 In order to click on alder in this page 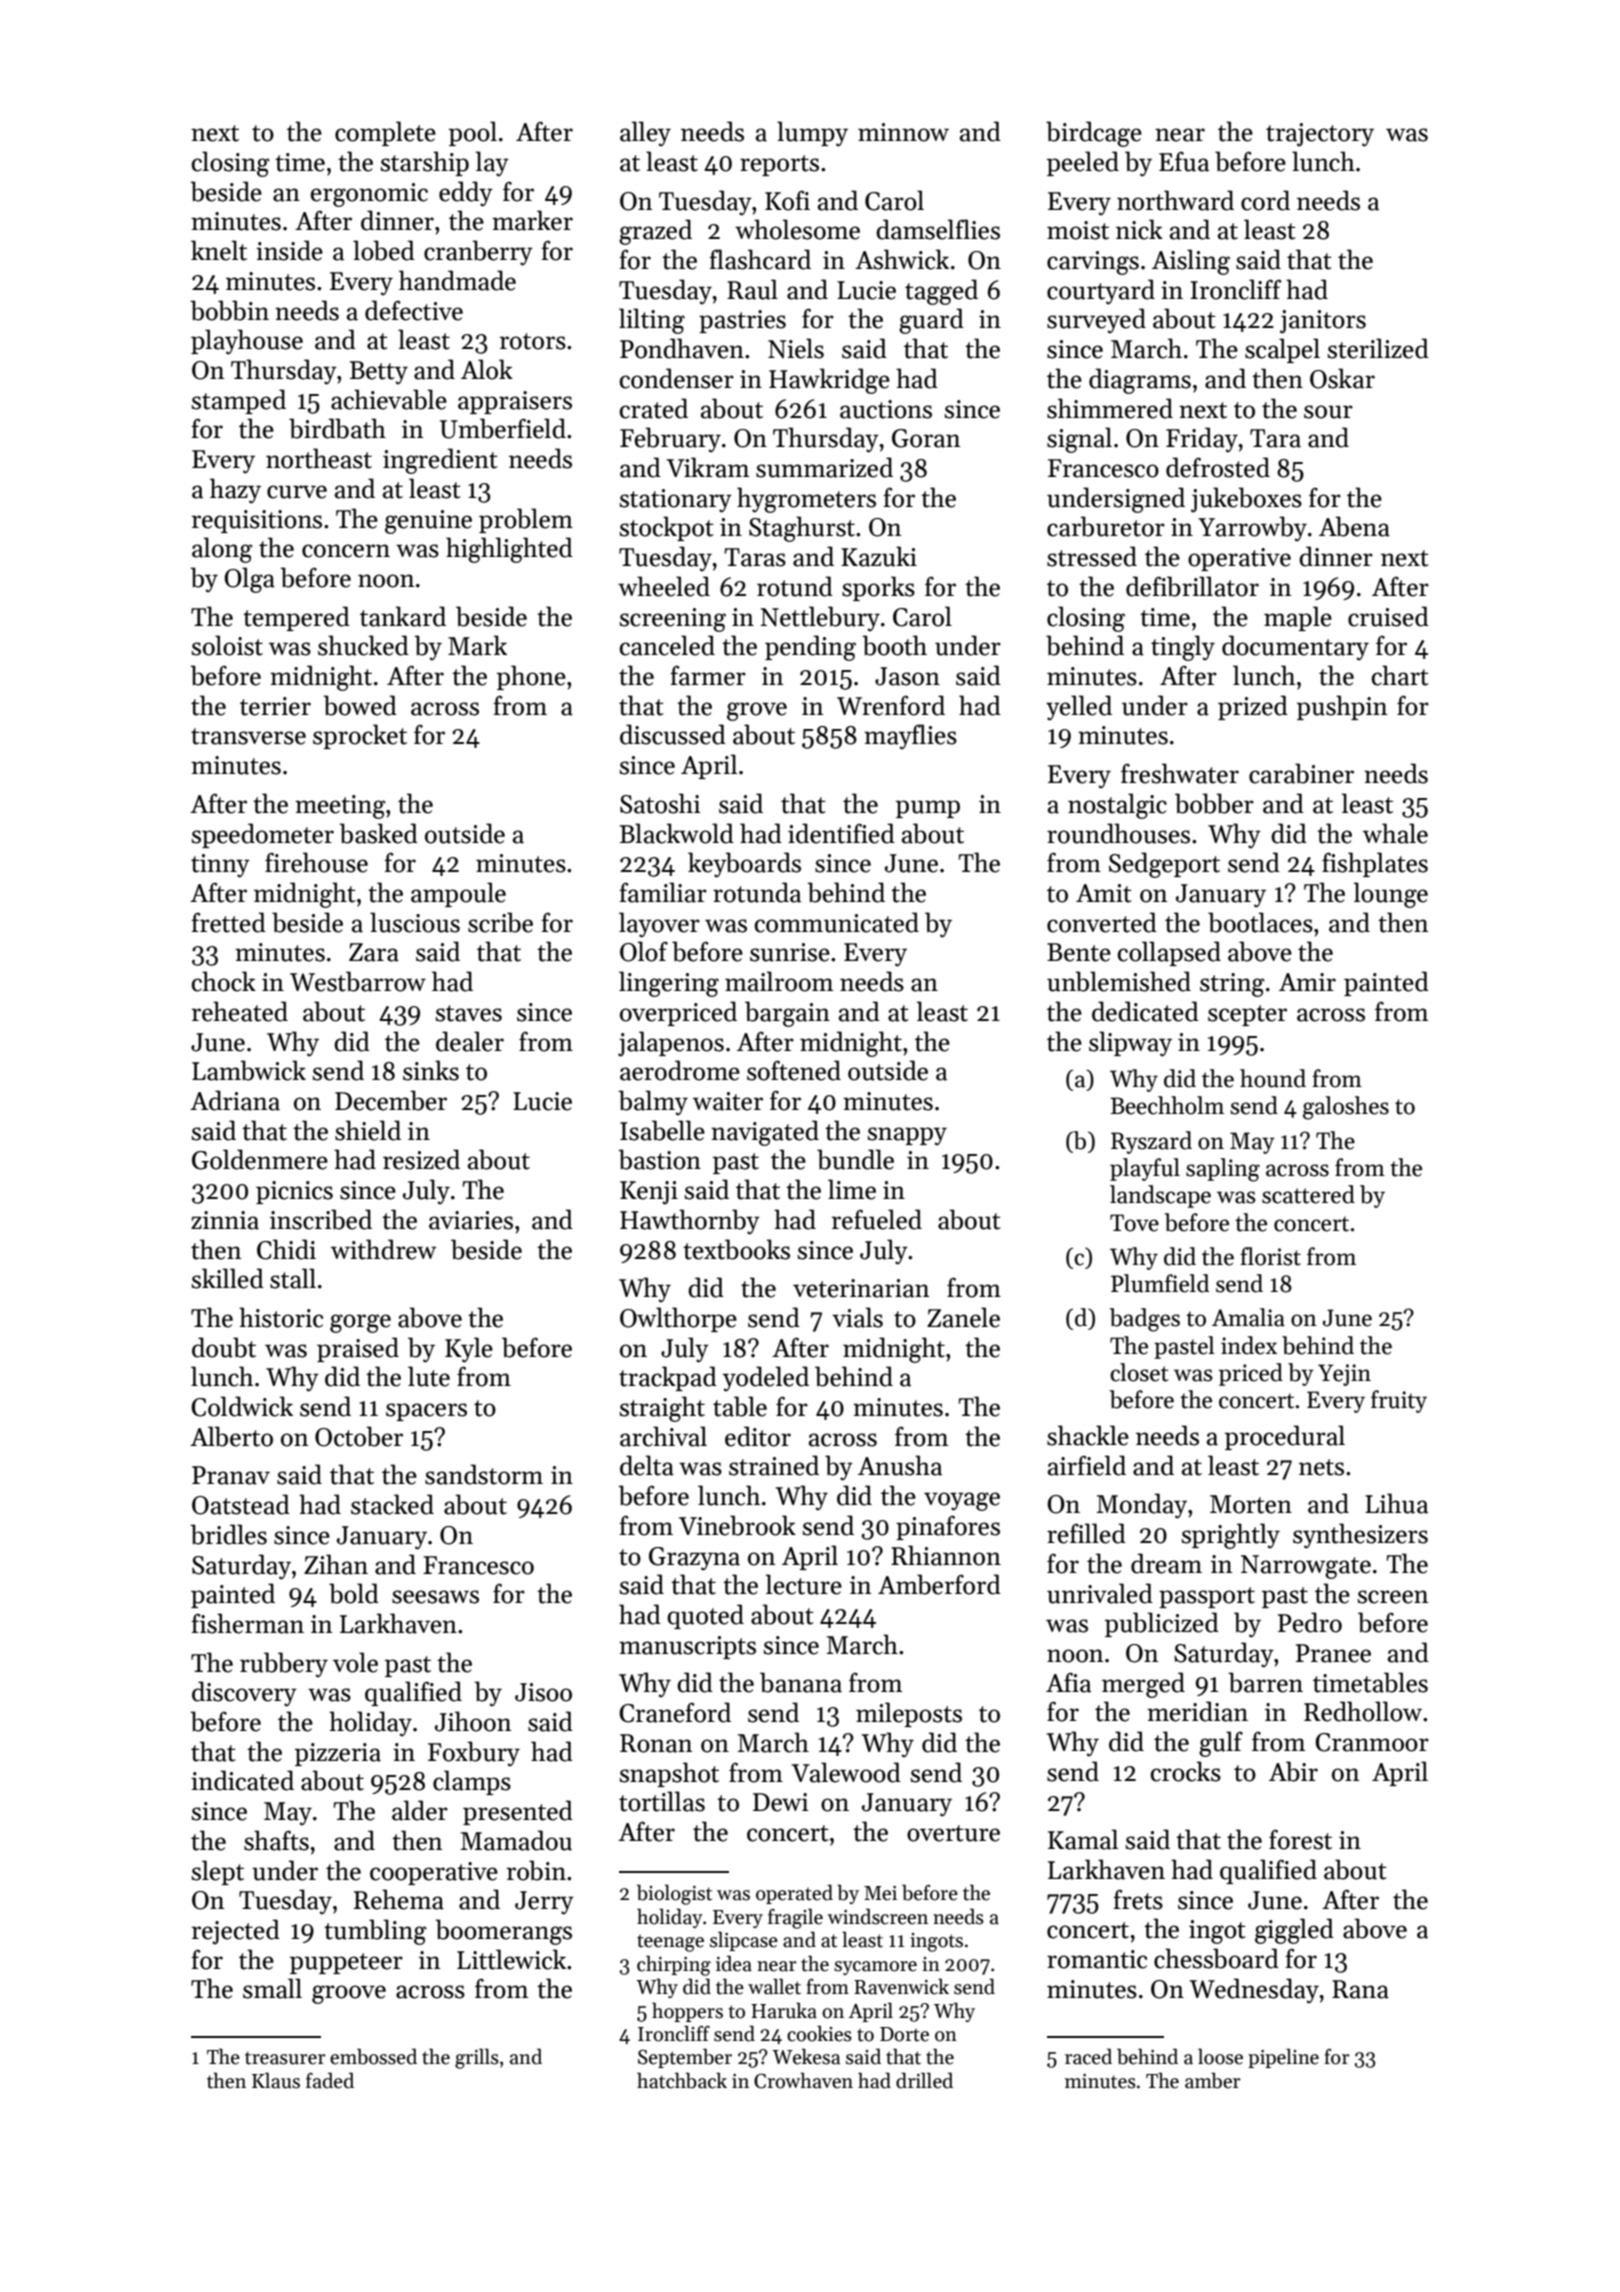, I will do `click(420, 1810)`.
